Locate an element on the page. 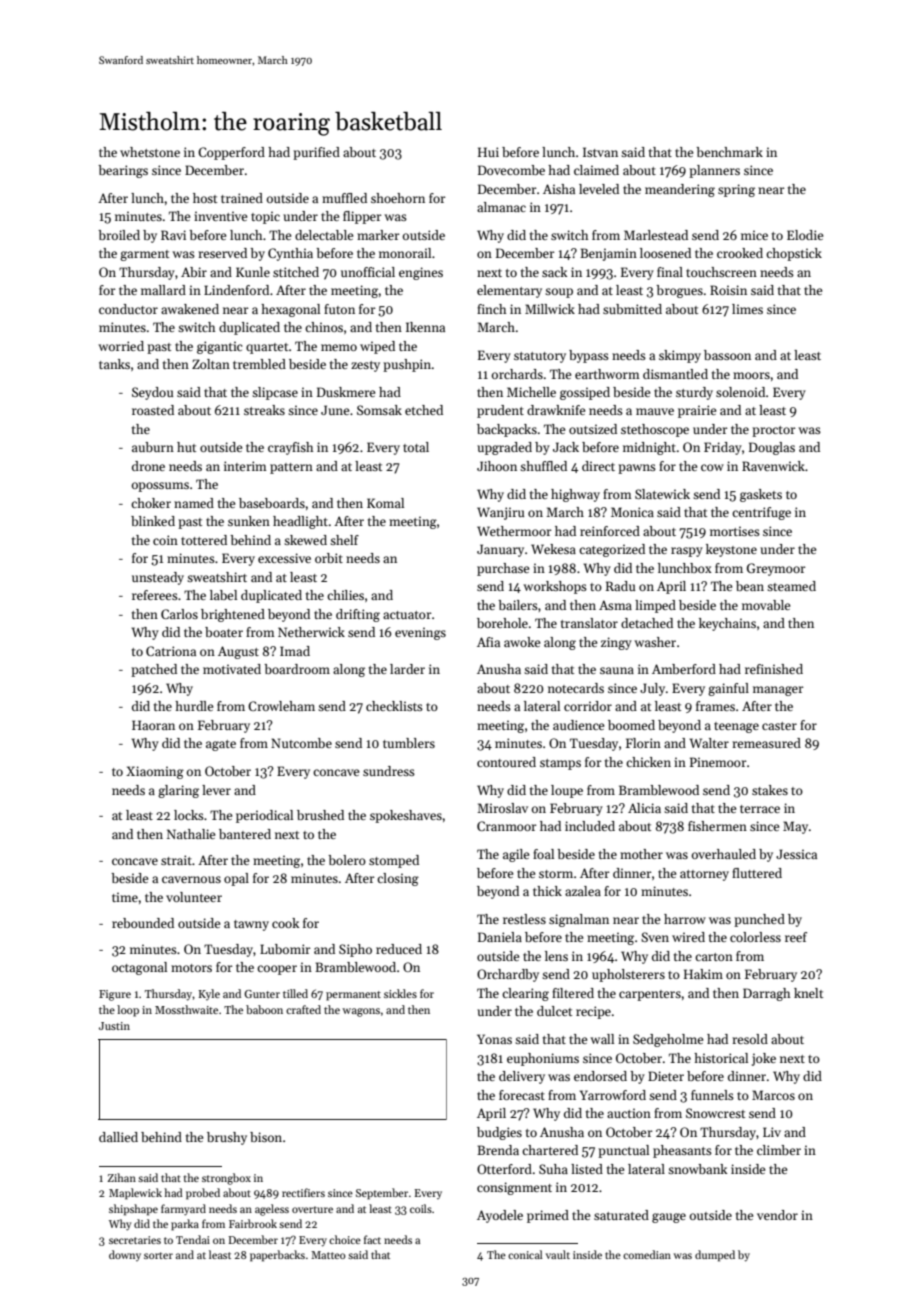 The width and height of the page is (924, 1308). brushed is located at coordinates (320, 815).
